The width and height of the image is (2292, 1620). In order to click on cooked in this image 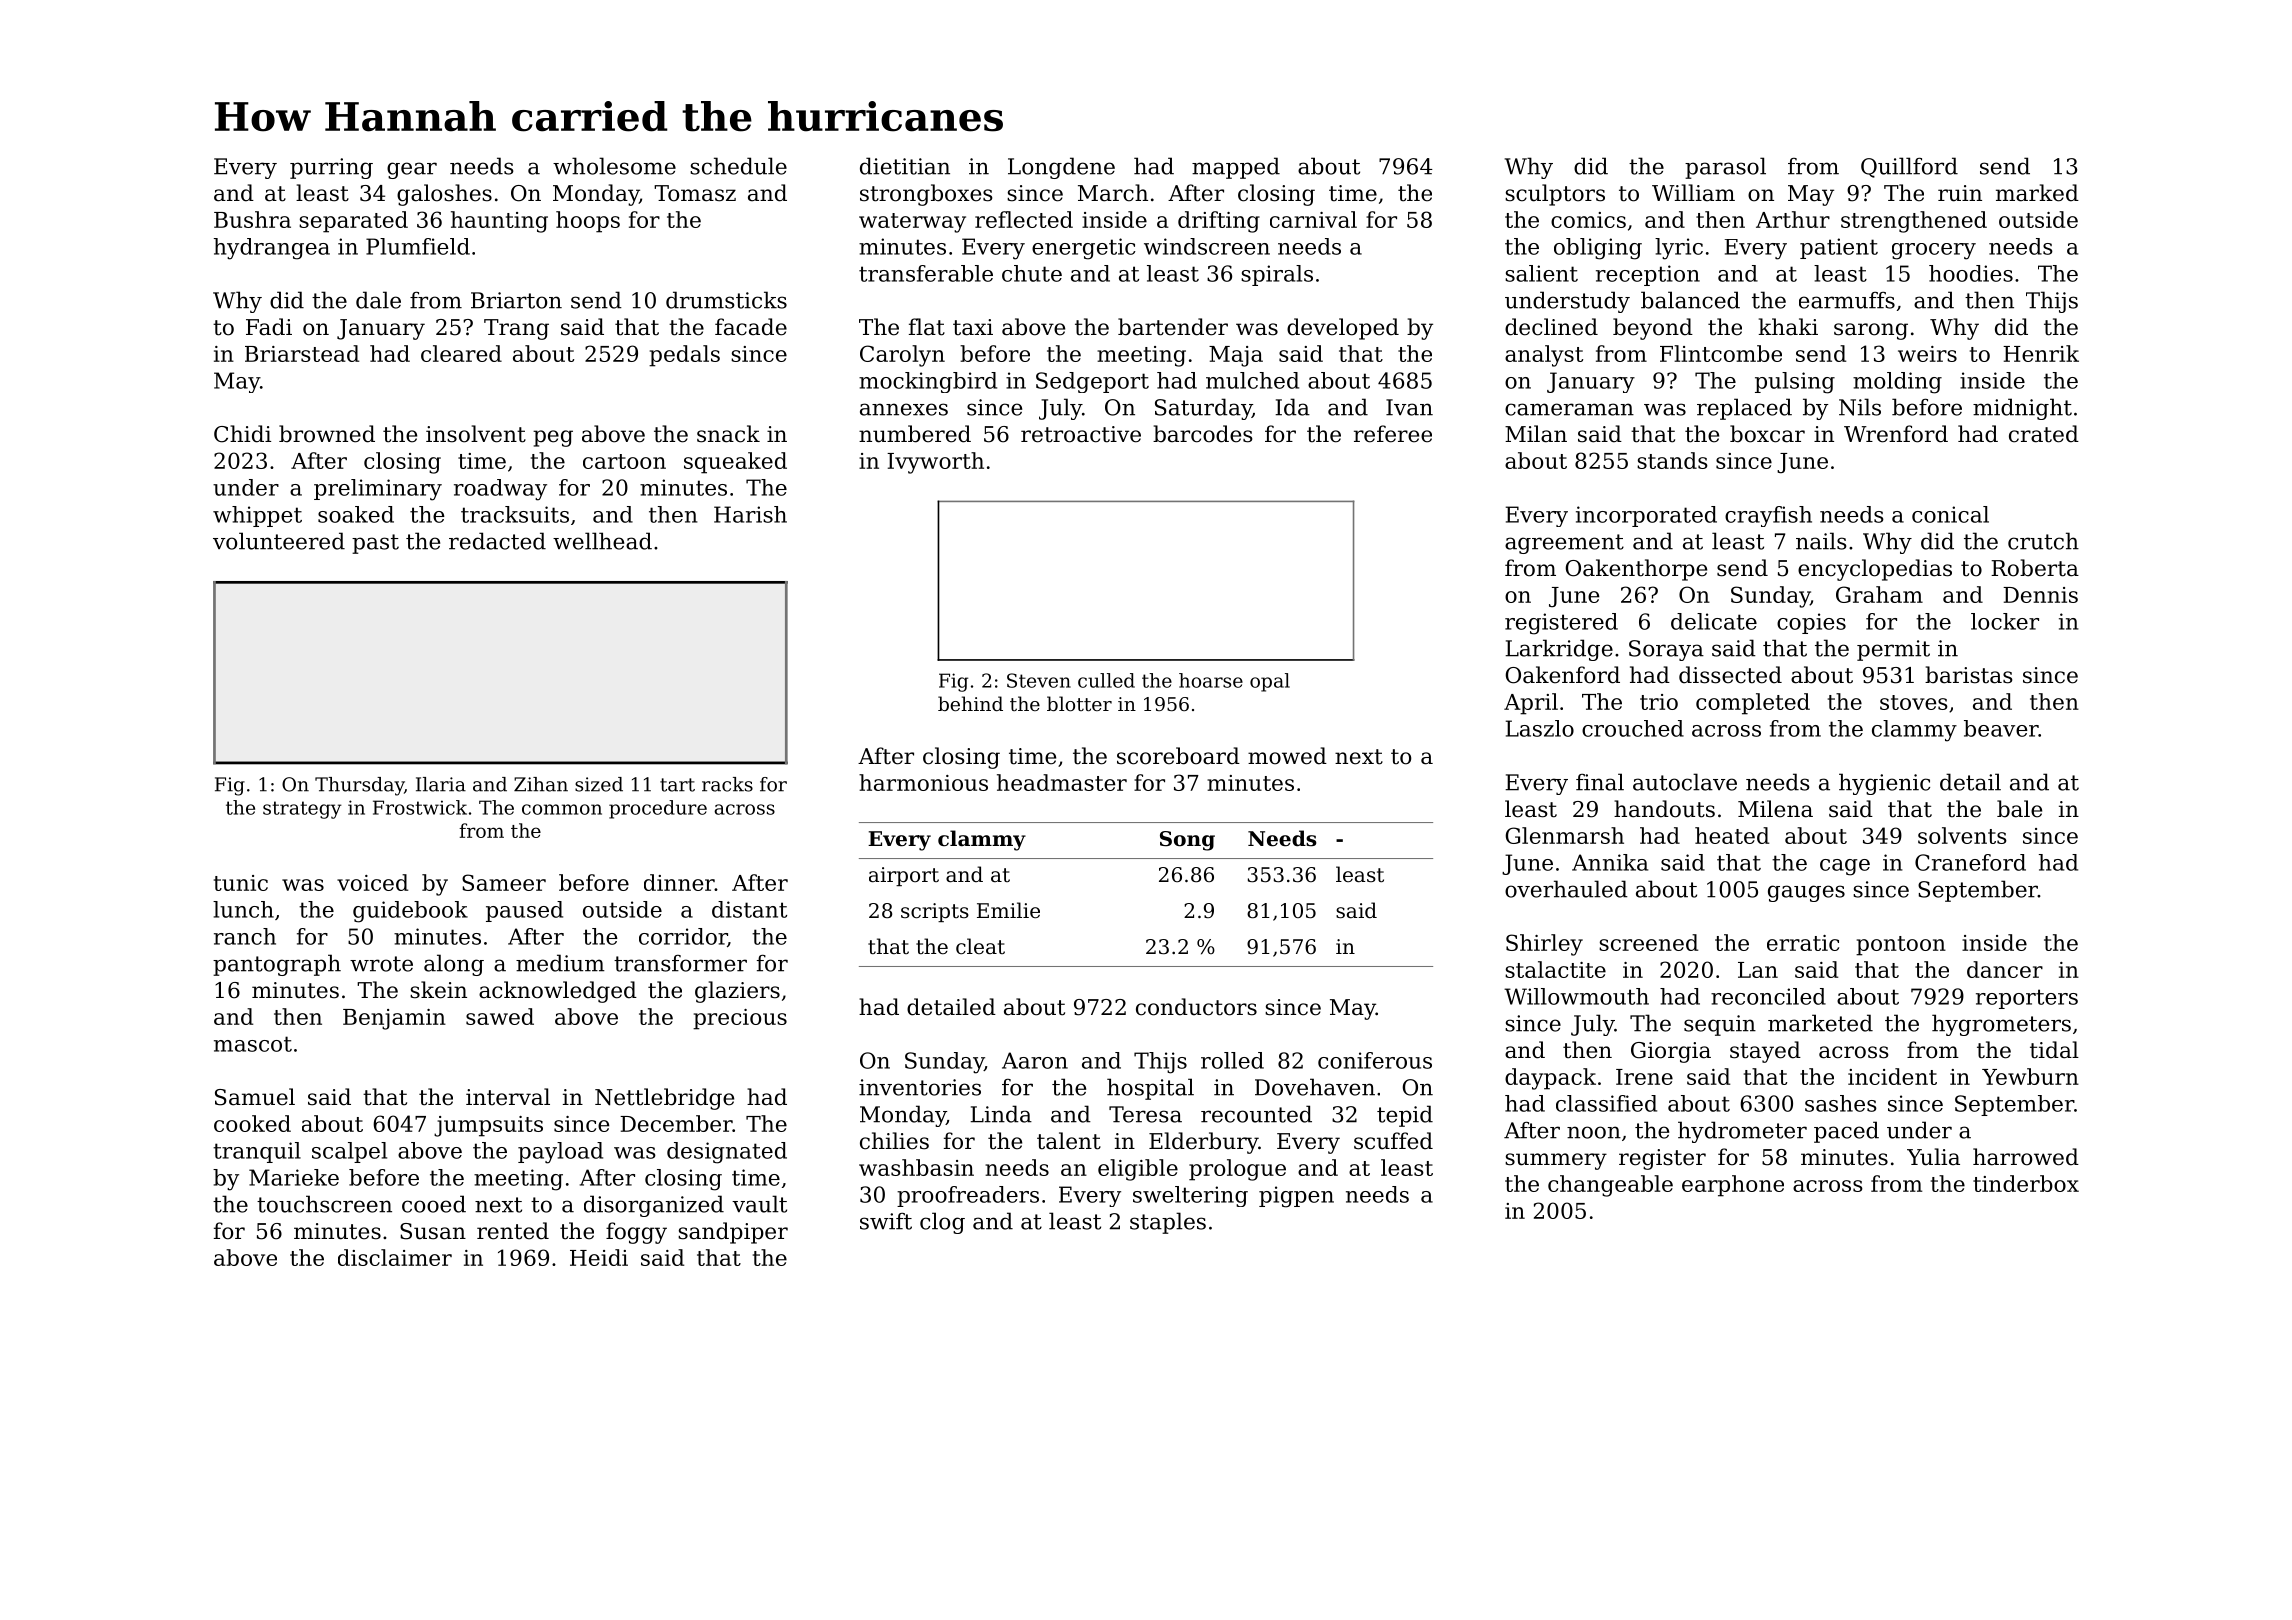, I will do `click(252, 1123)`.
